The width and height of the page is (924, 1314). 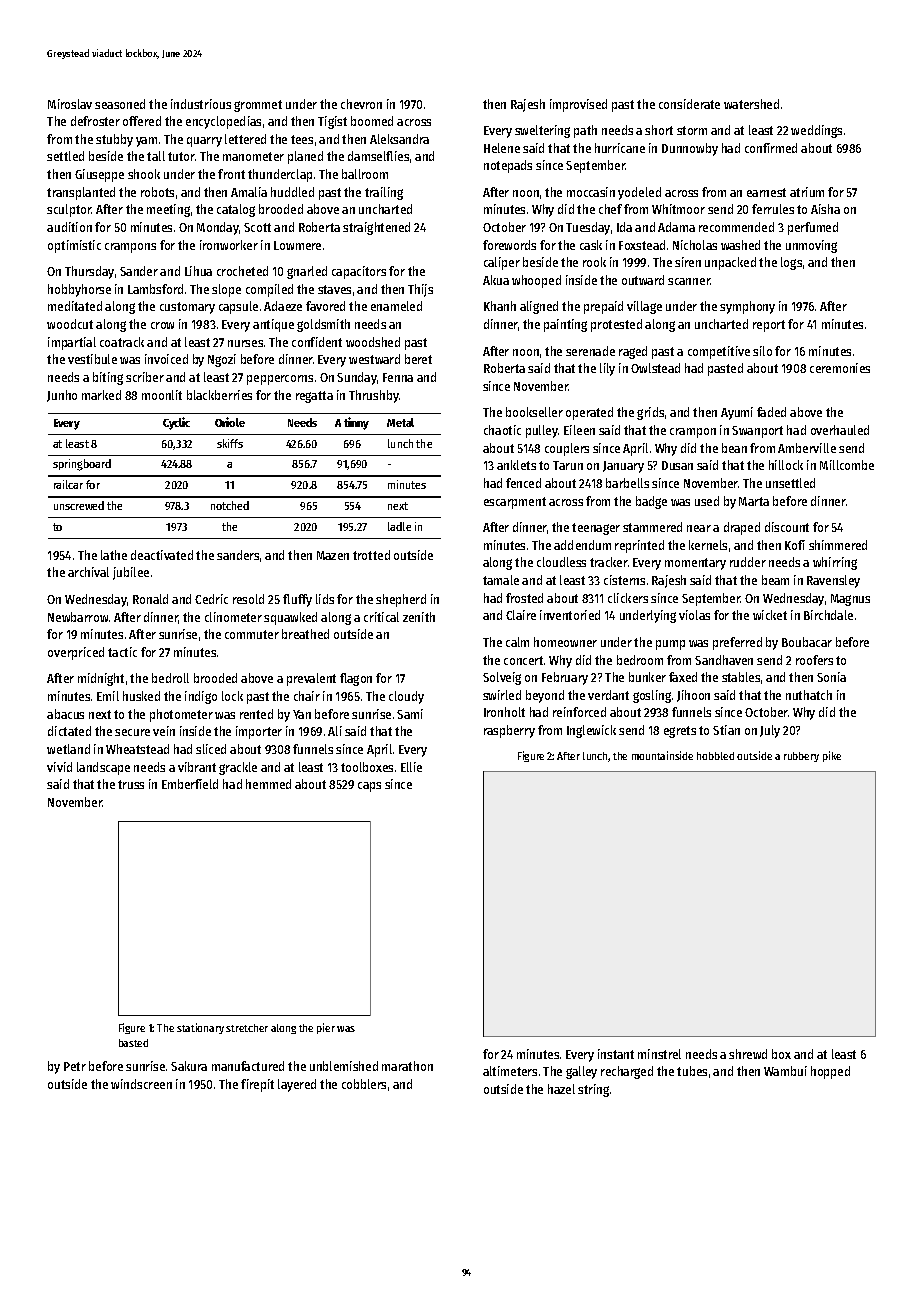 I want to click on beret, so click(x=418, y=359).
